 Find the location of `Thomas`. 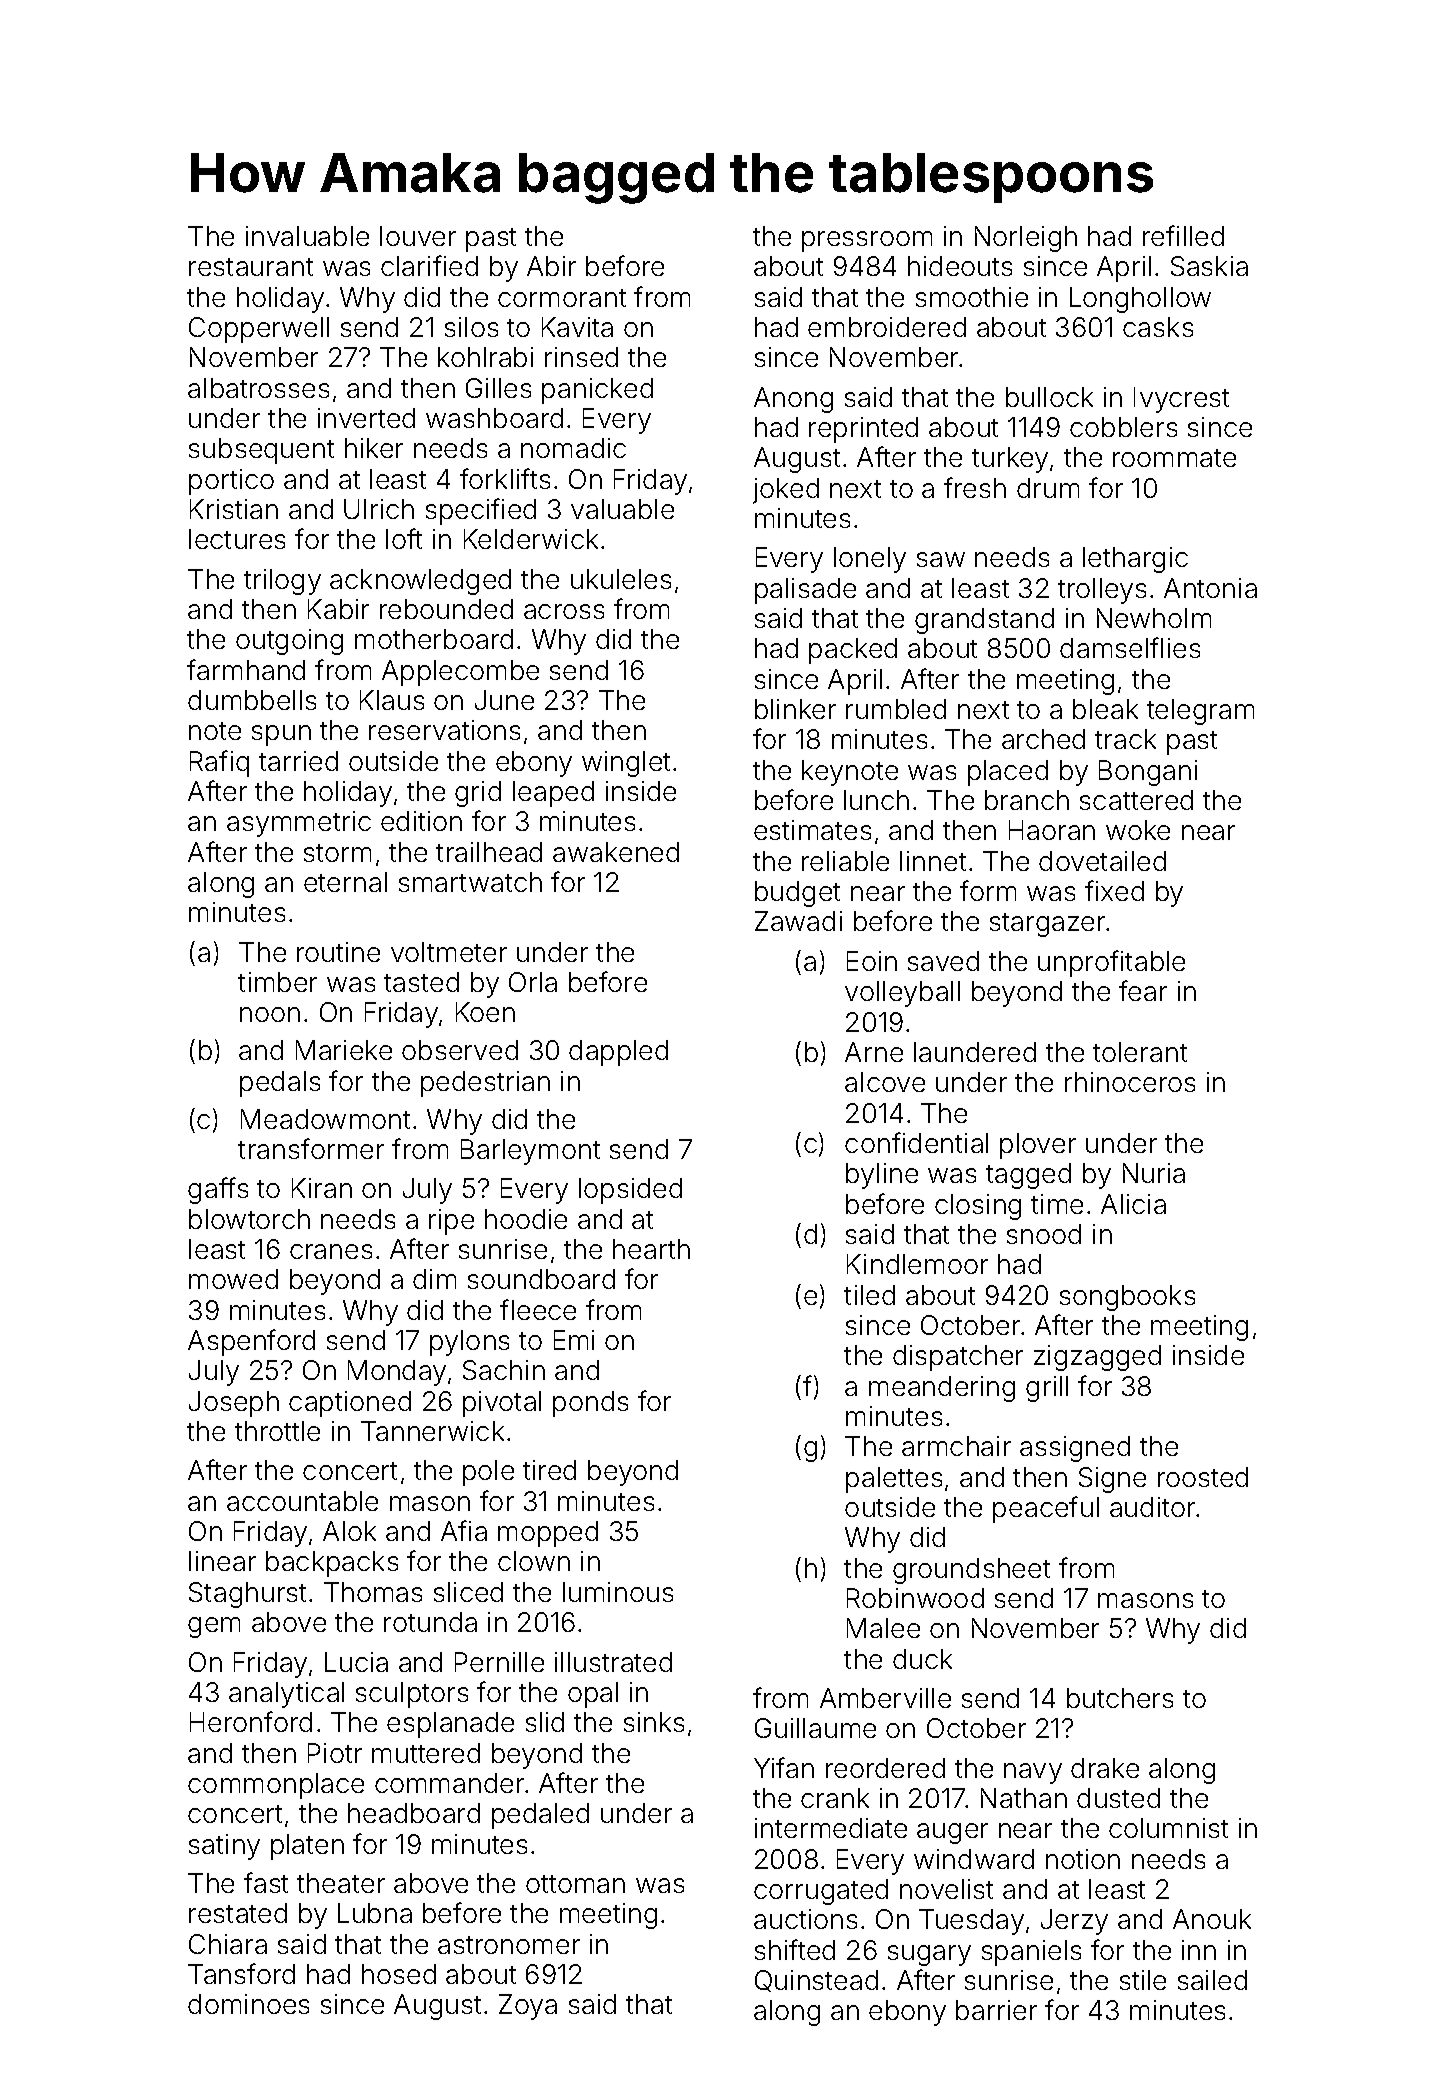

Thomas is located at coordinates (373, 1592).
